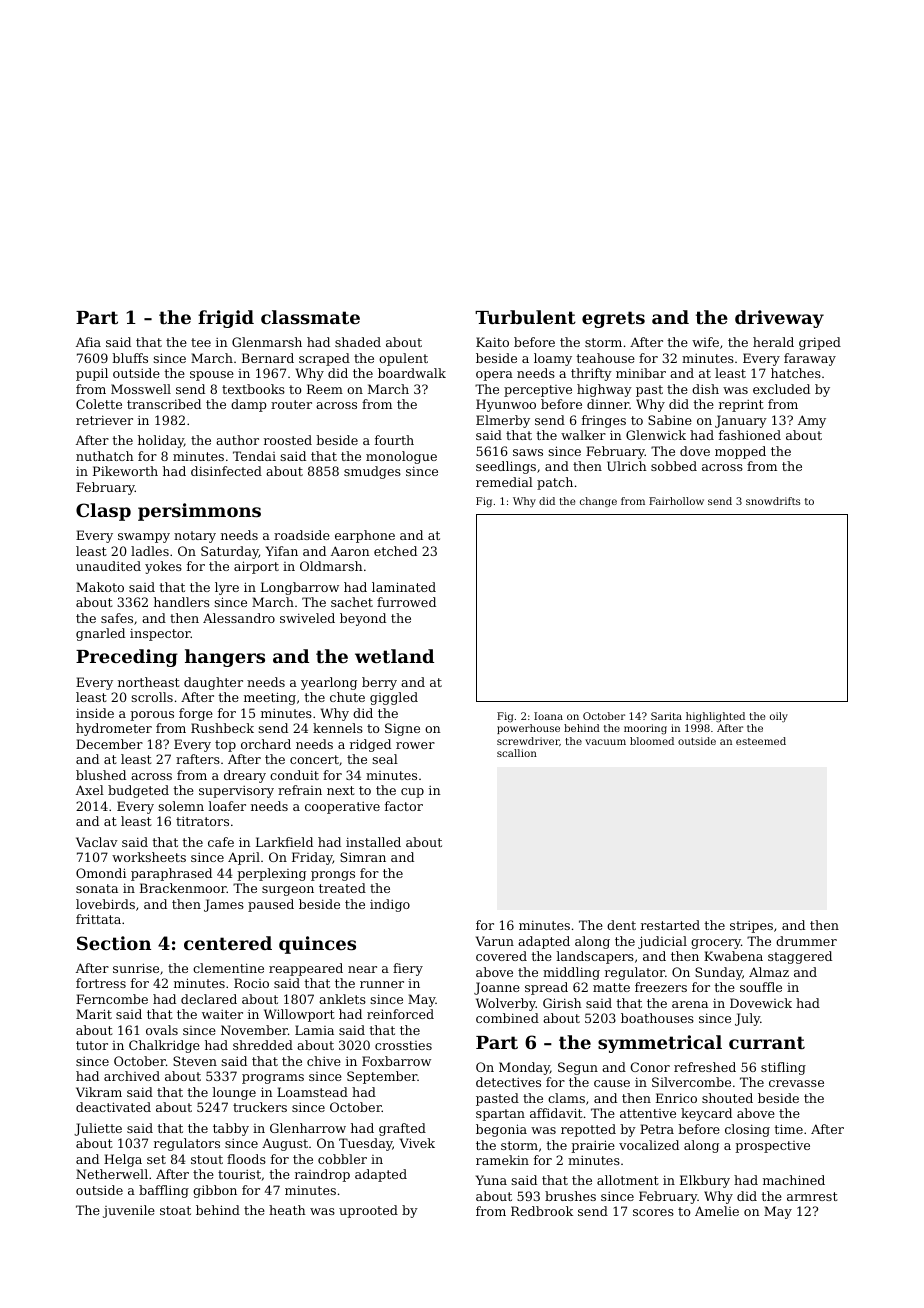 This screenshot has width=924, height=1308. Describe the element at coordinates (226, 319) in the screenshot. I see `frigid` at that location.
